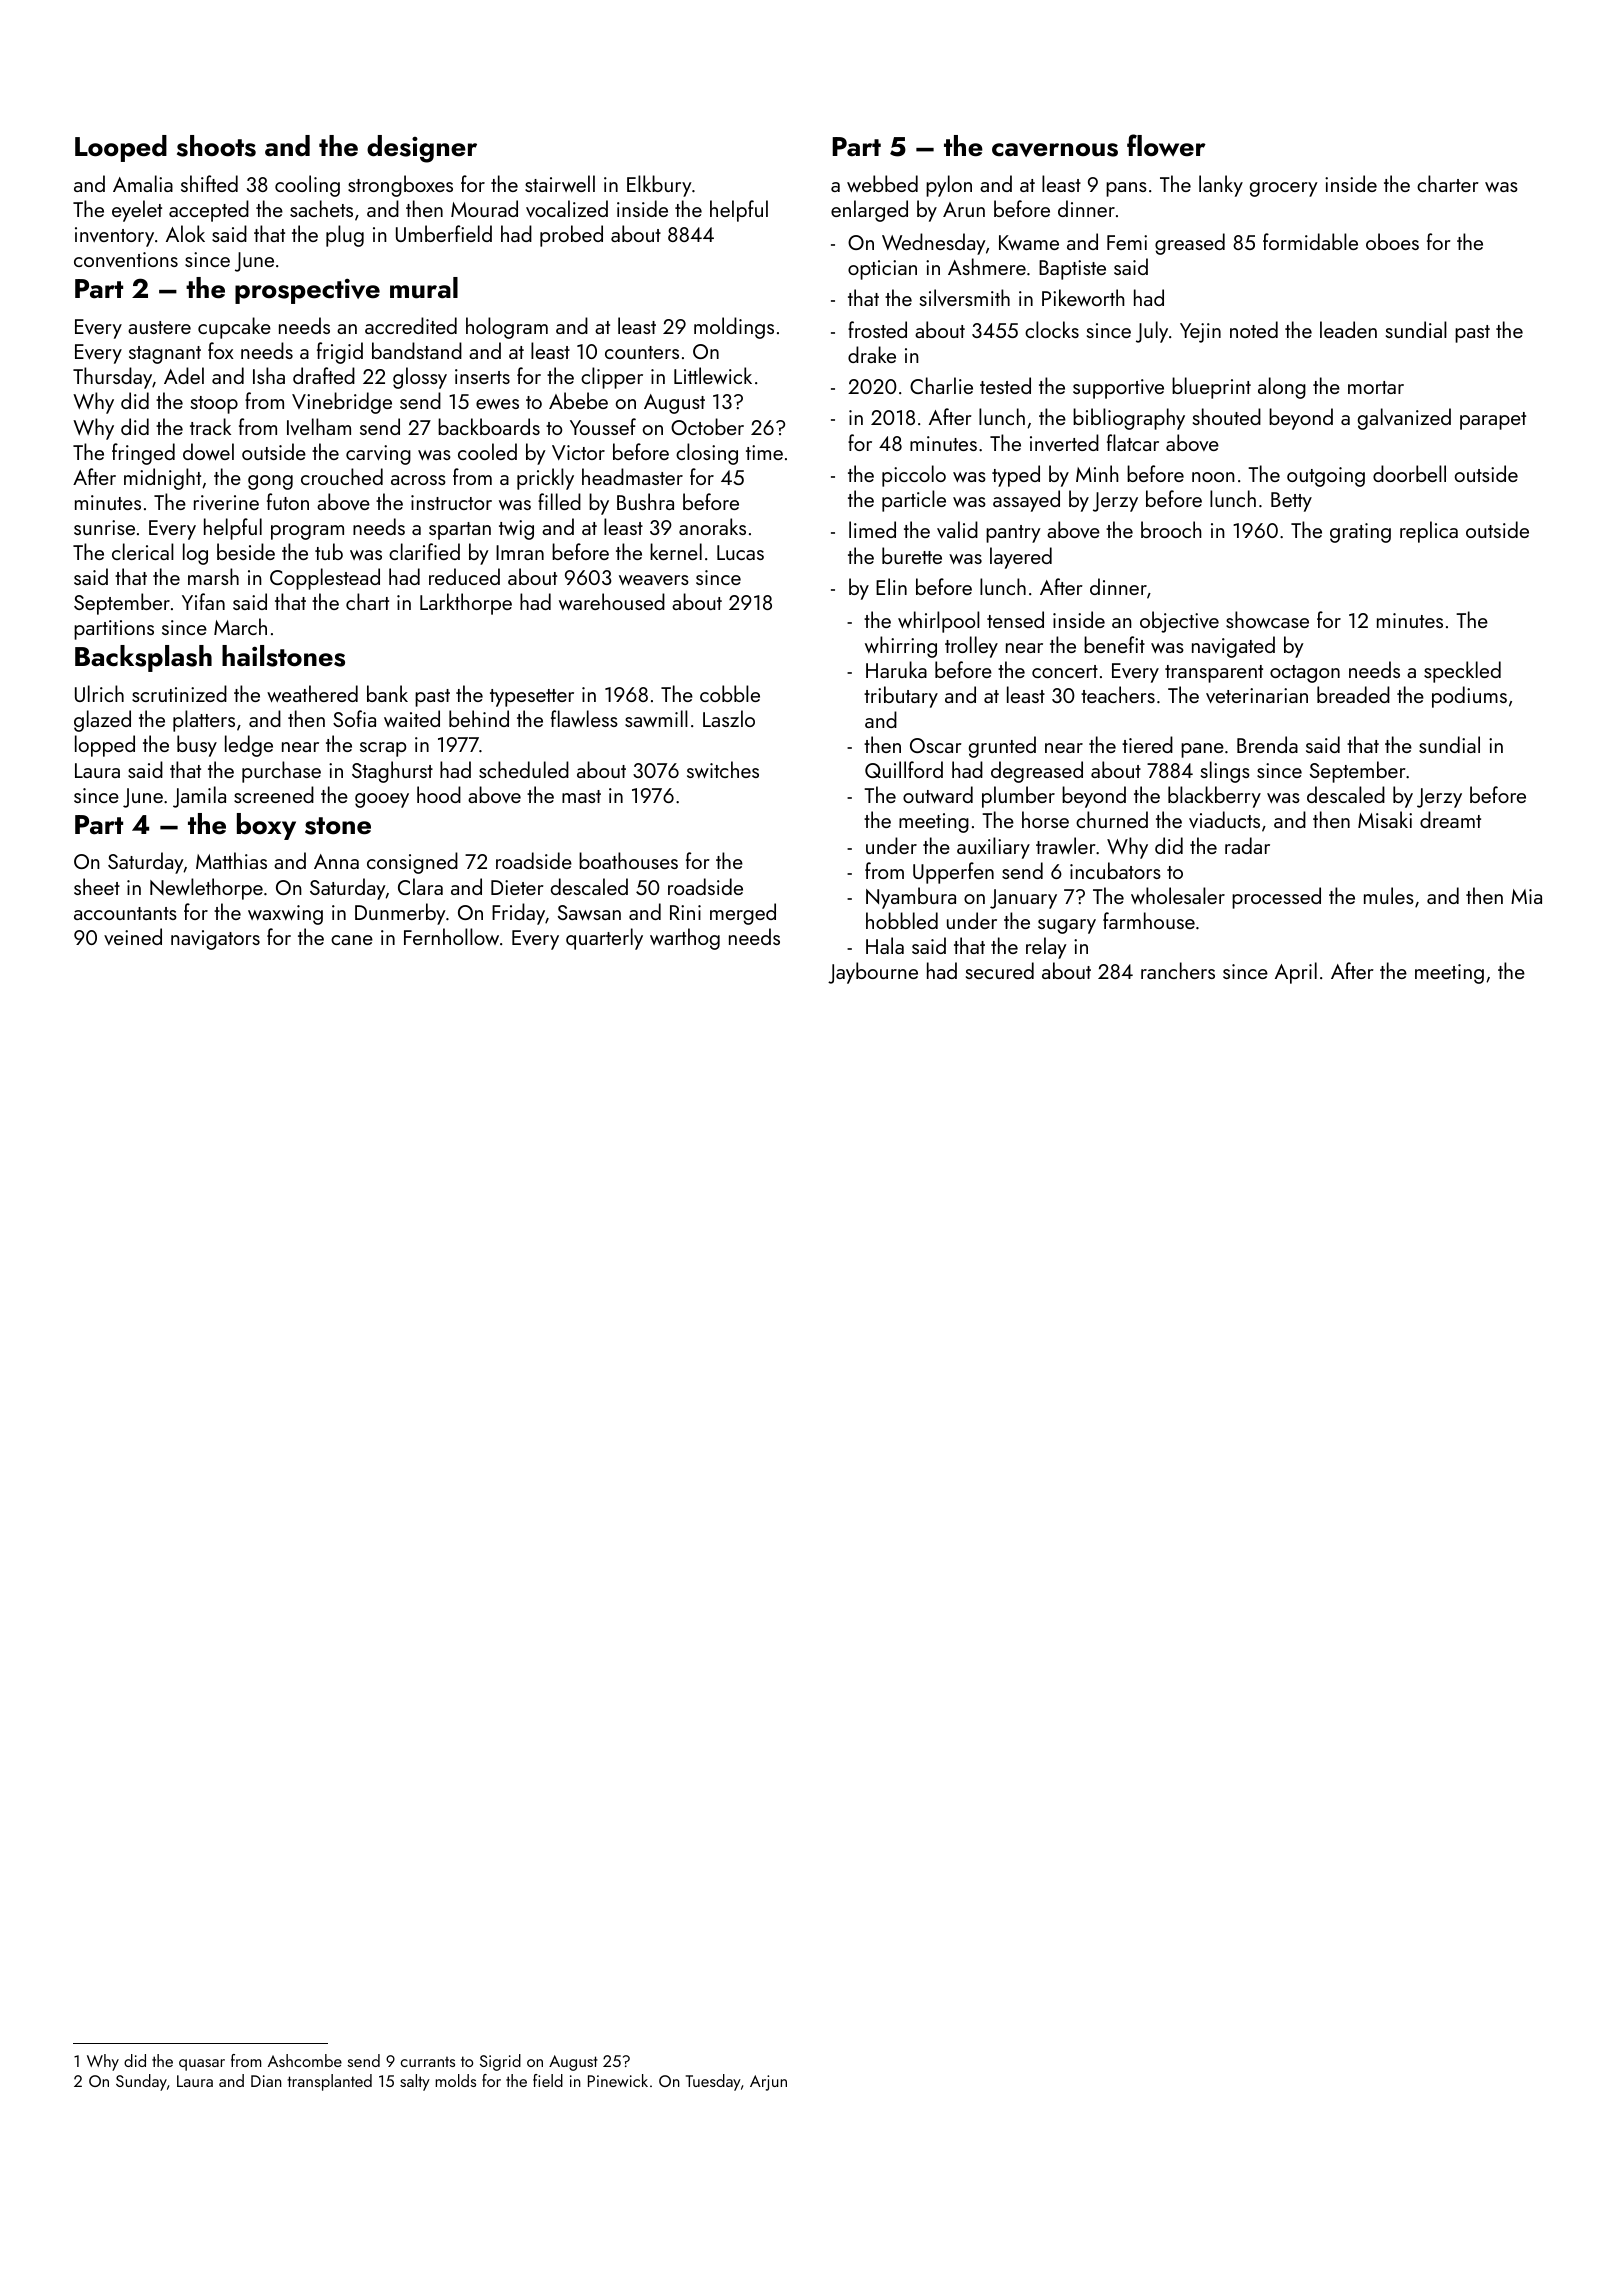  Describe the element at coordinates (133, 936) in the page. I see `veined` at that location.
